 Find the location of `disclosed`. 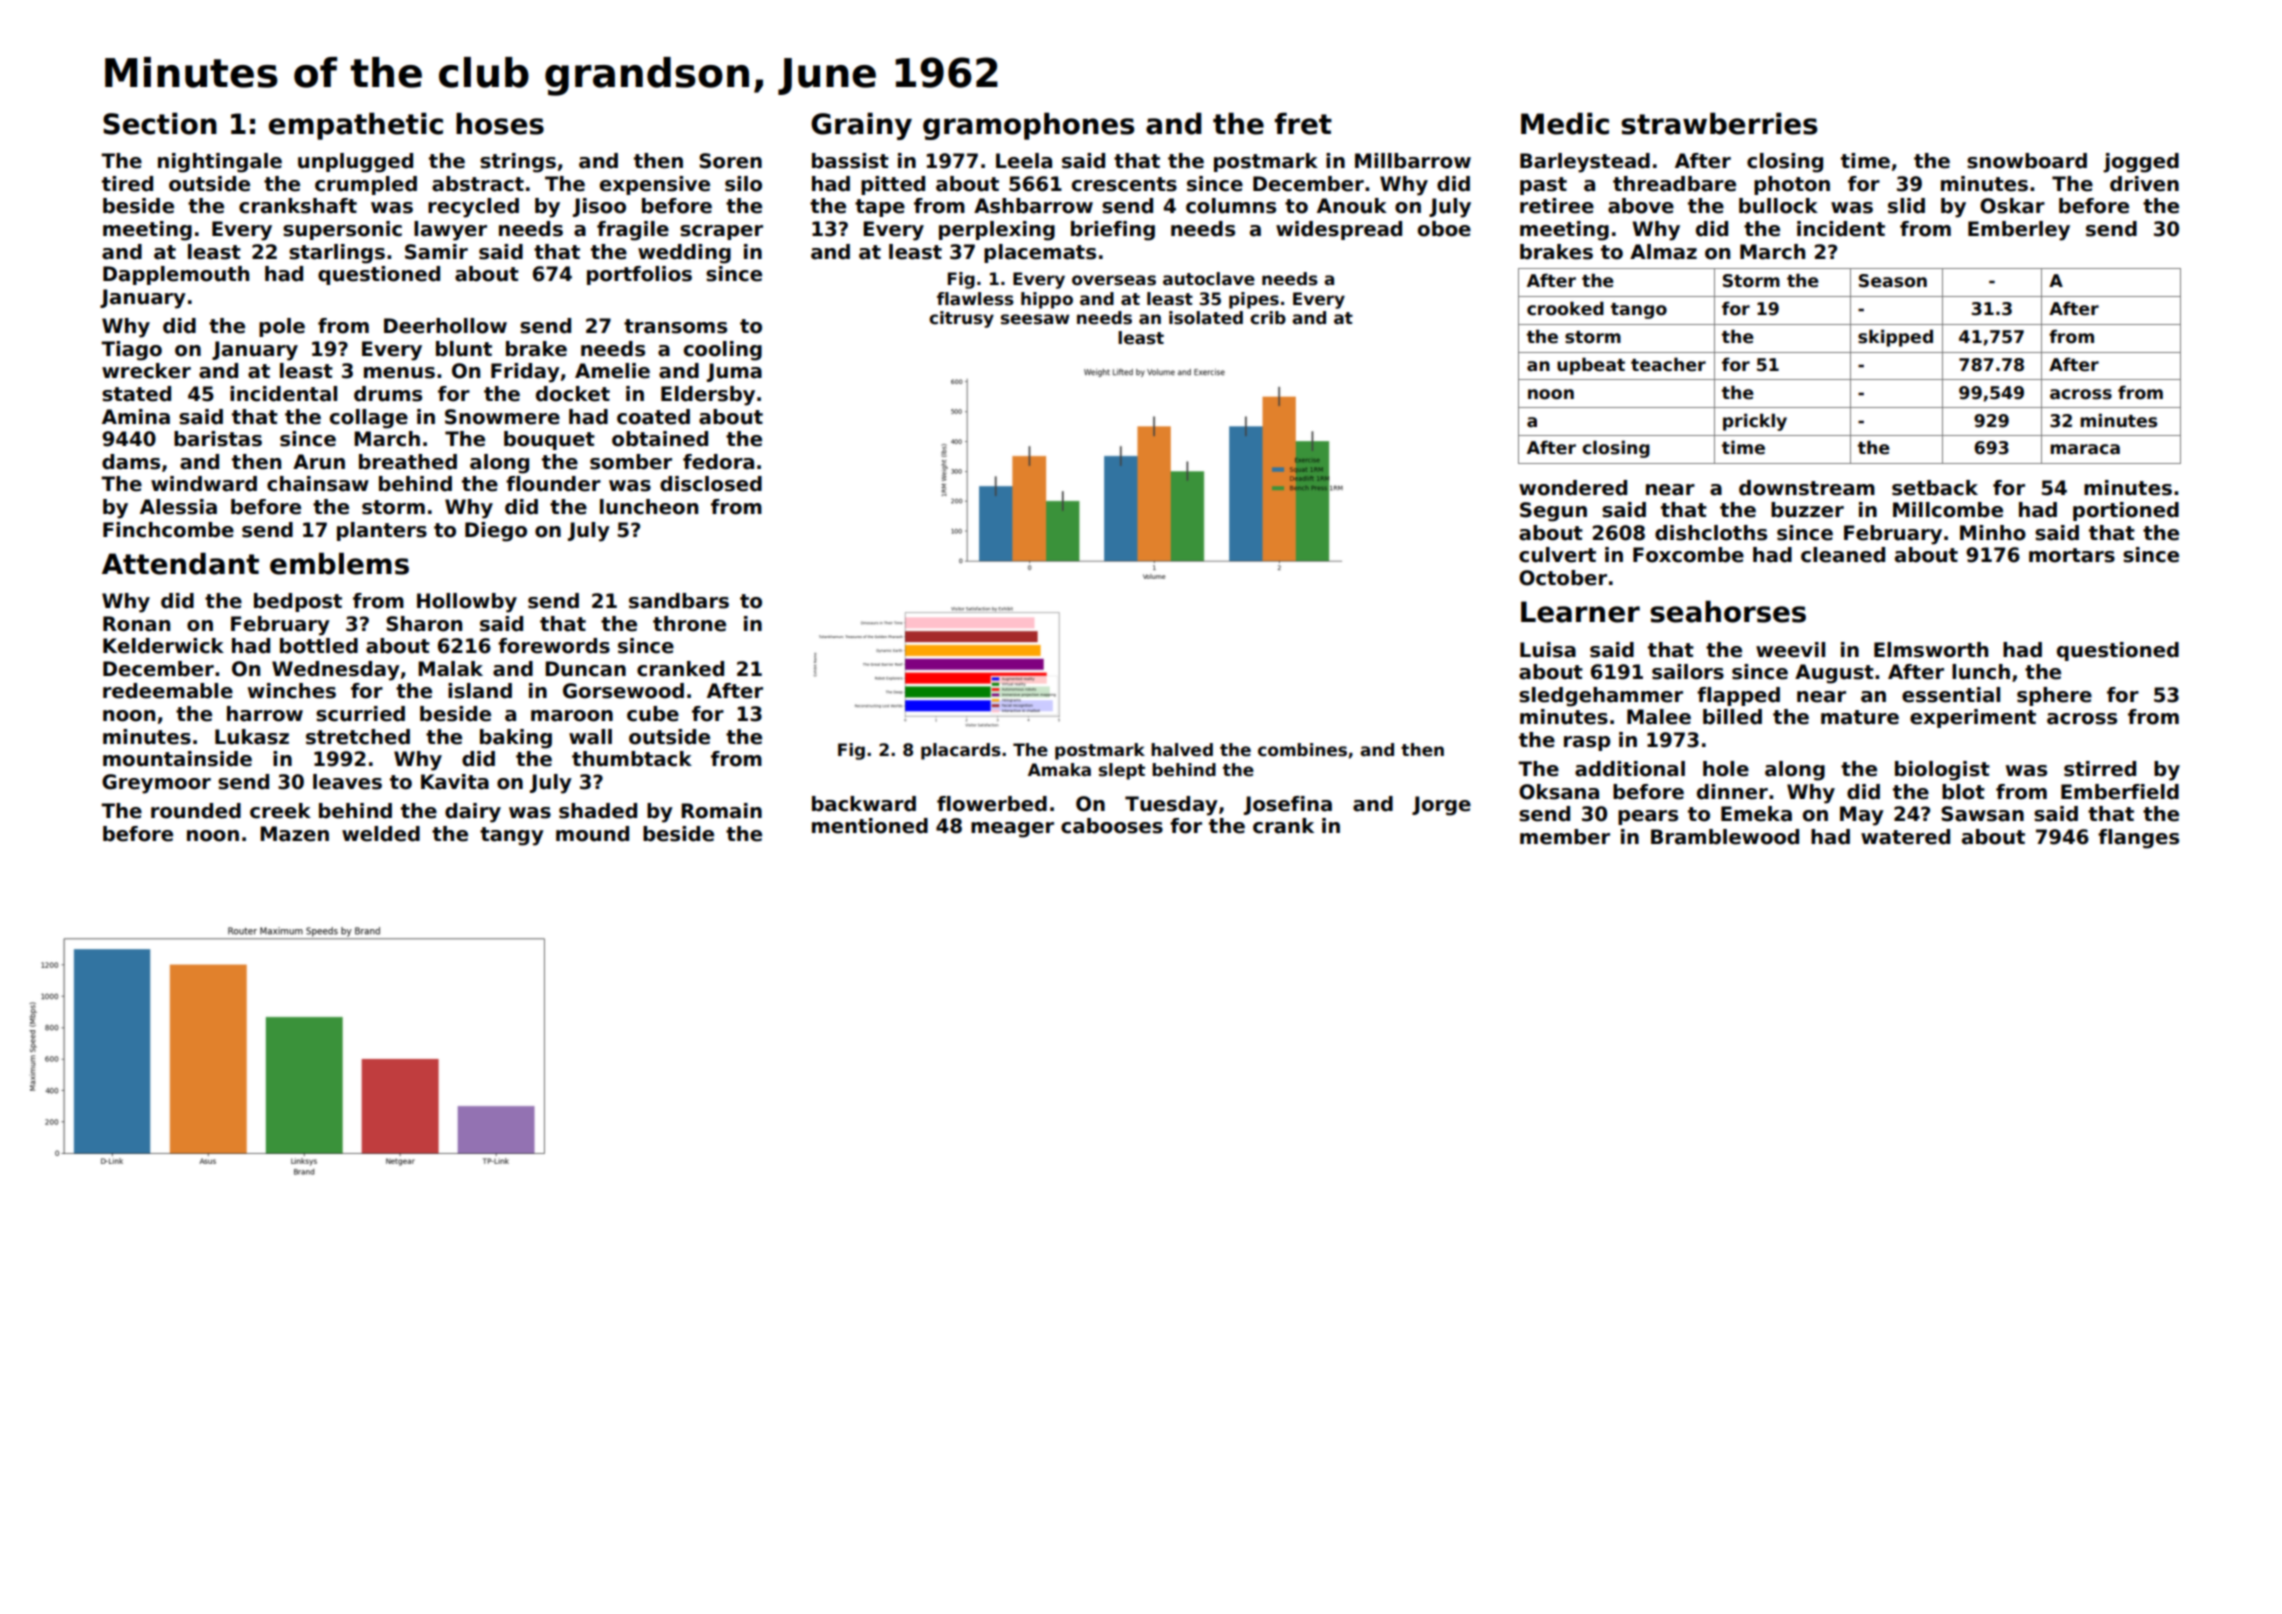

disclosed is located at coordinates (711, 484).
